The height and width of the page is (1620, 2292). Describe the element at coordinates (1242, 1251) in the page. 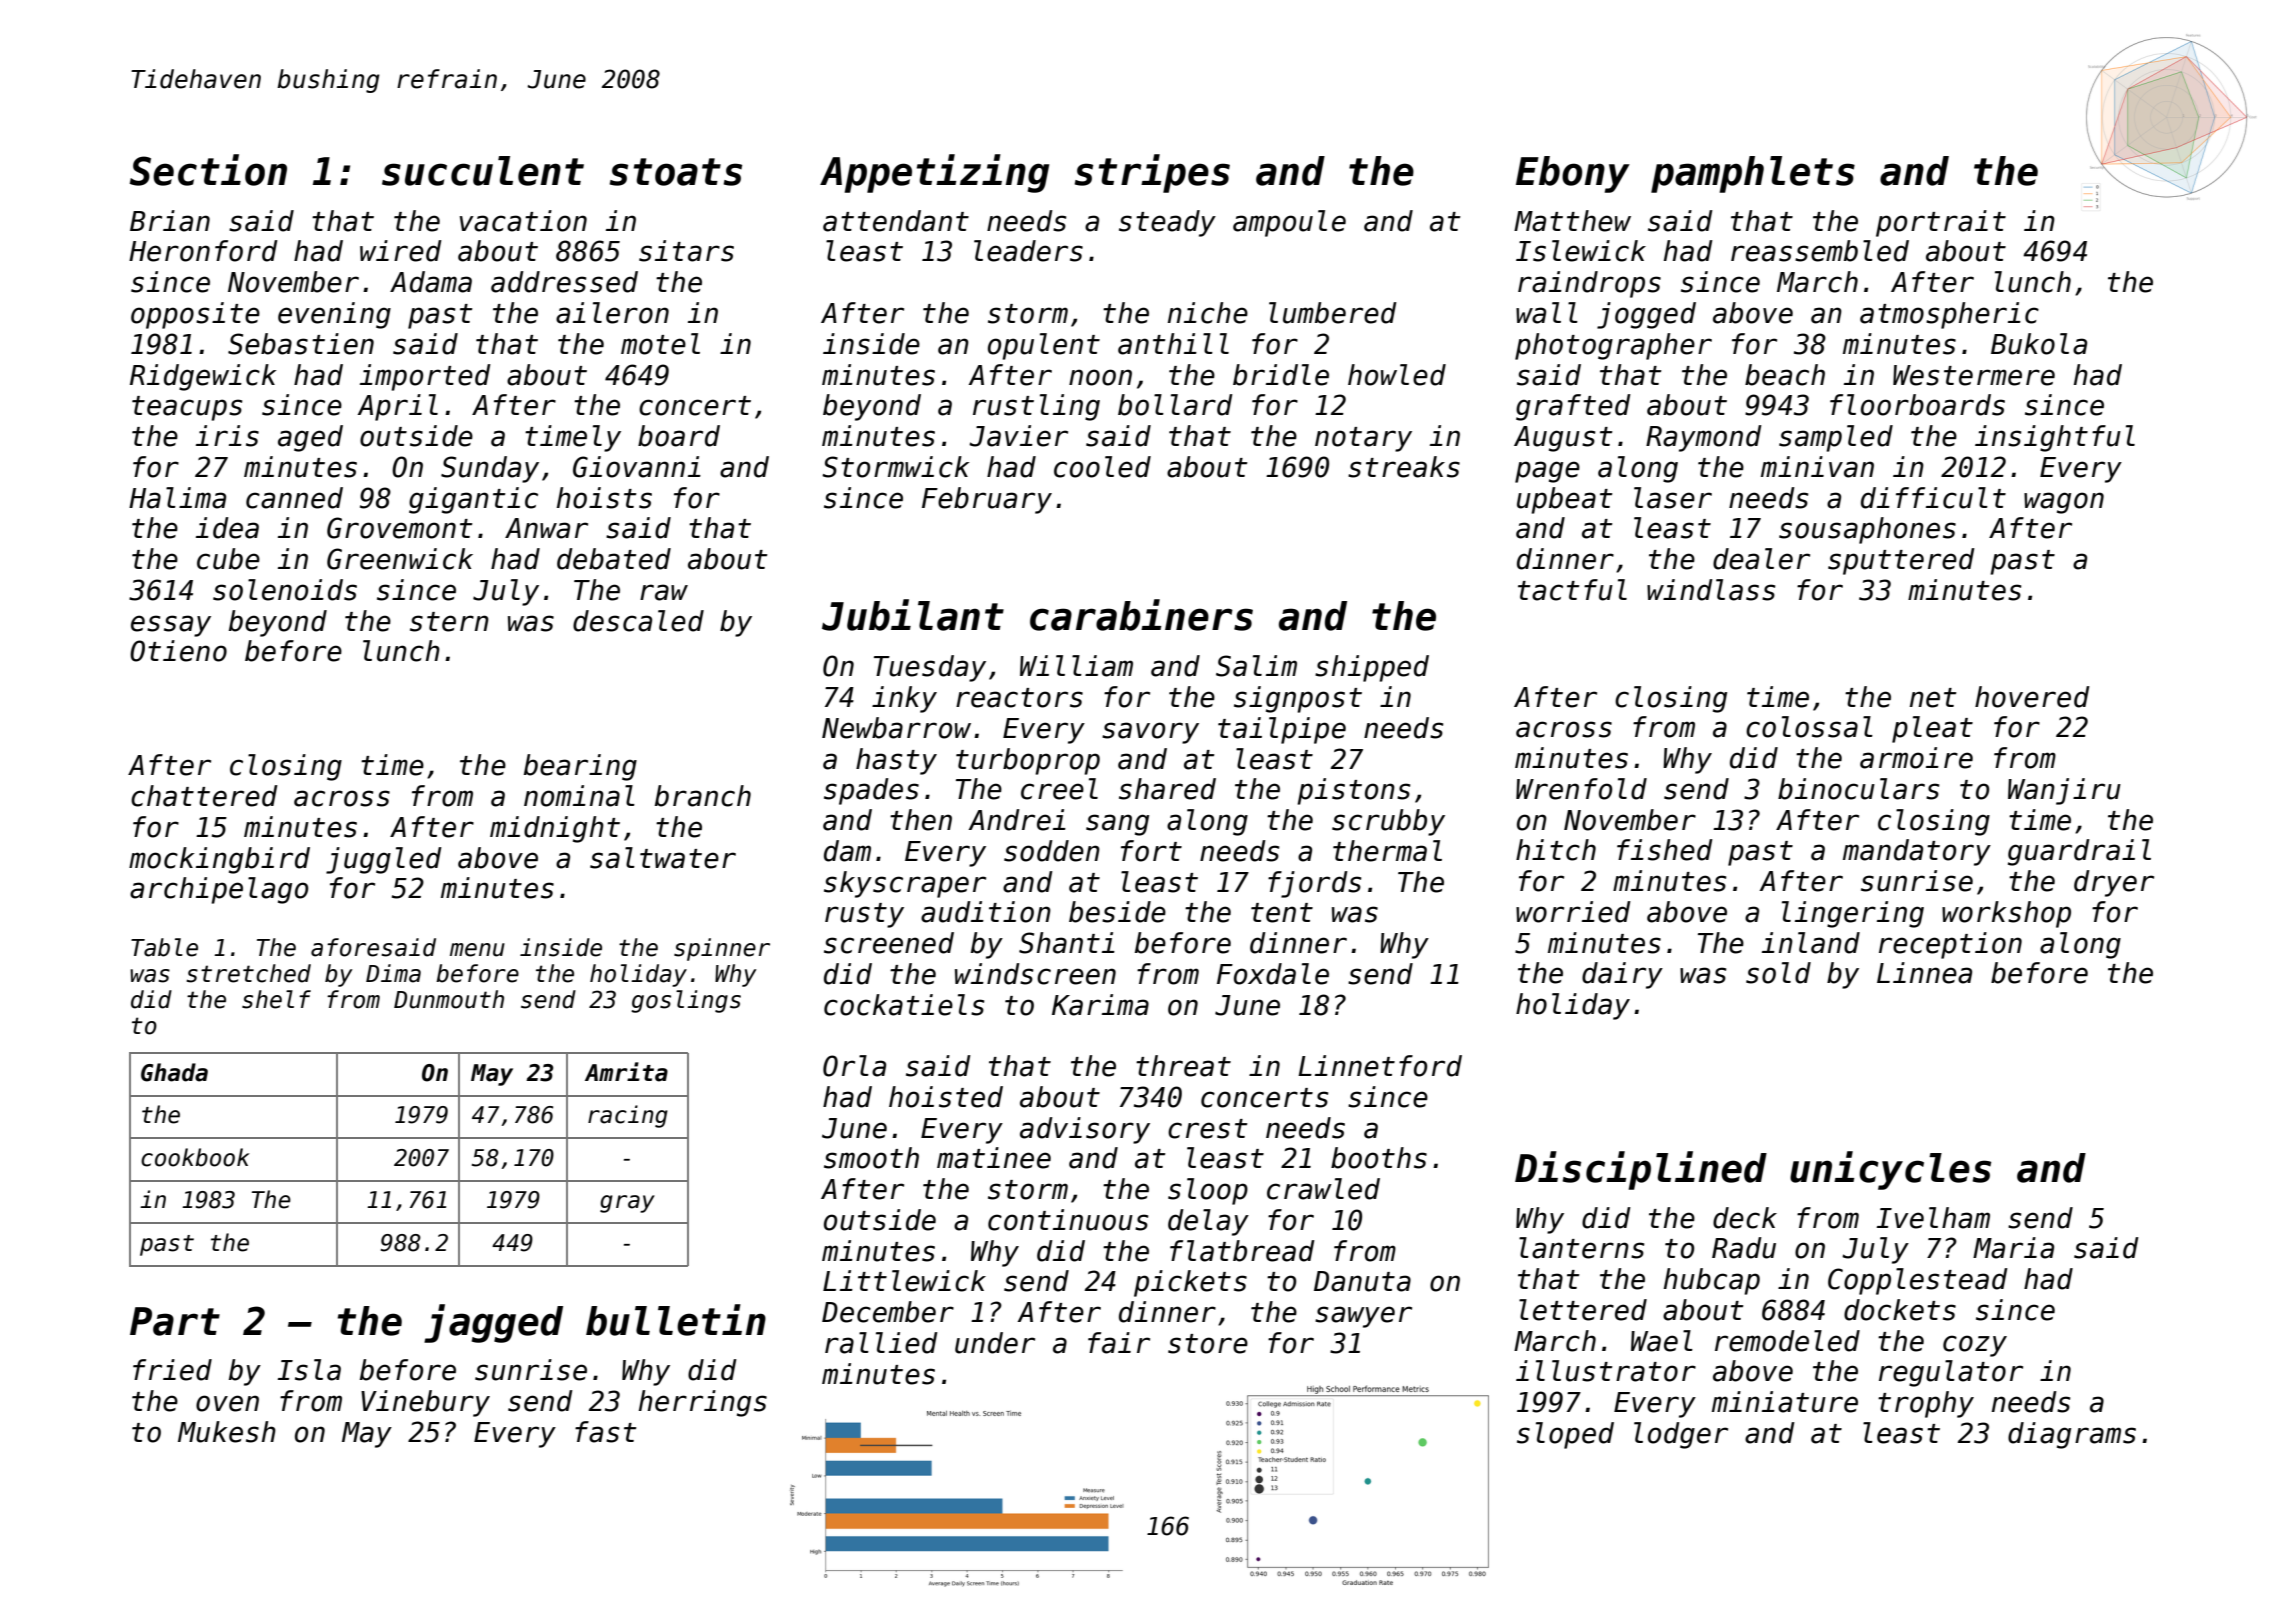

I see `flatbread` at that location.
